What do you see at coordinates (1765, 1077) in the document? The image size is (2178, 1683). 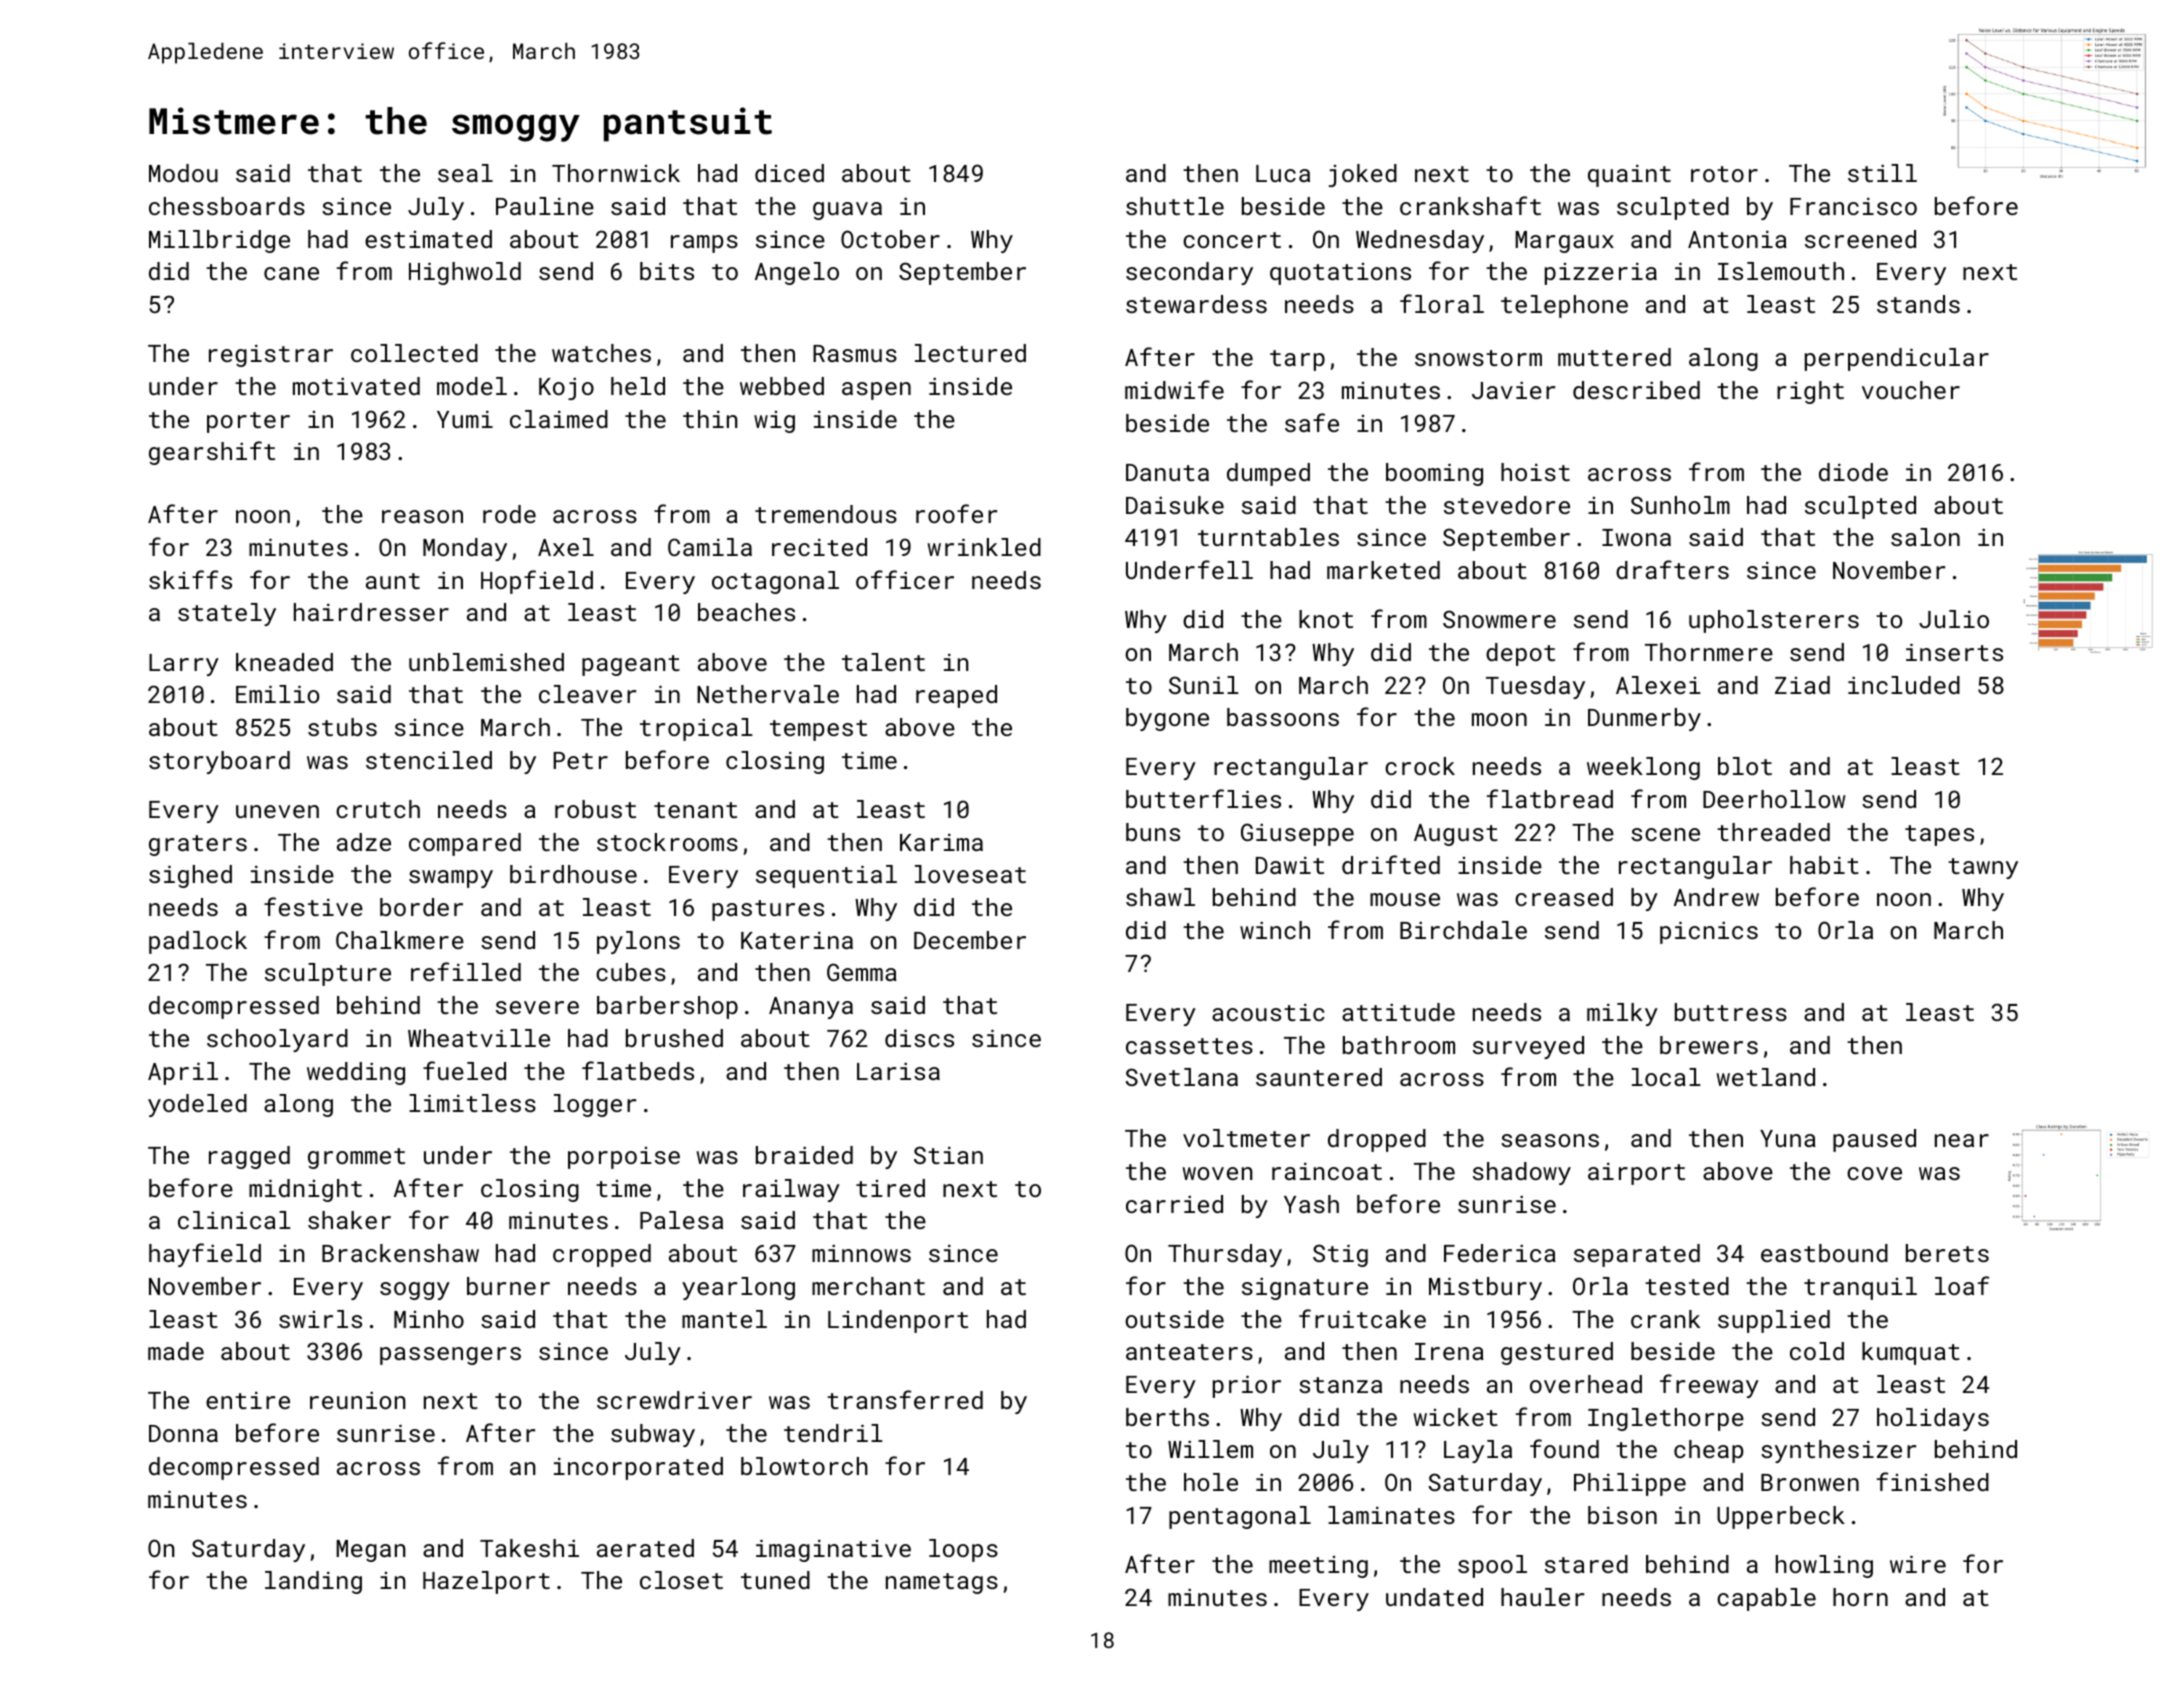 I see `wetland` at bounding box center [1765, 1077].
